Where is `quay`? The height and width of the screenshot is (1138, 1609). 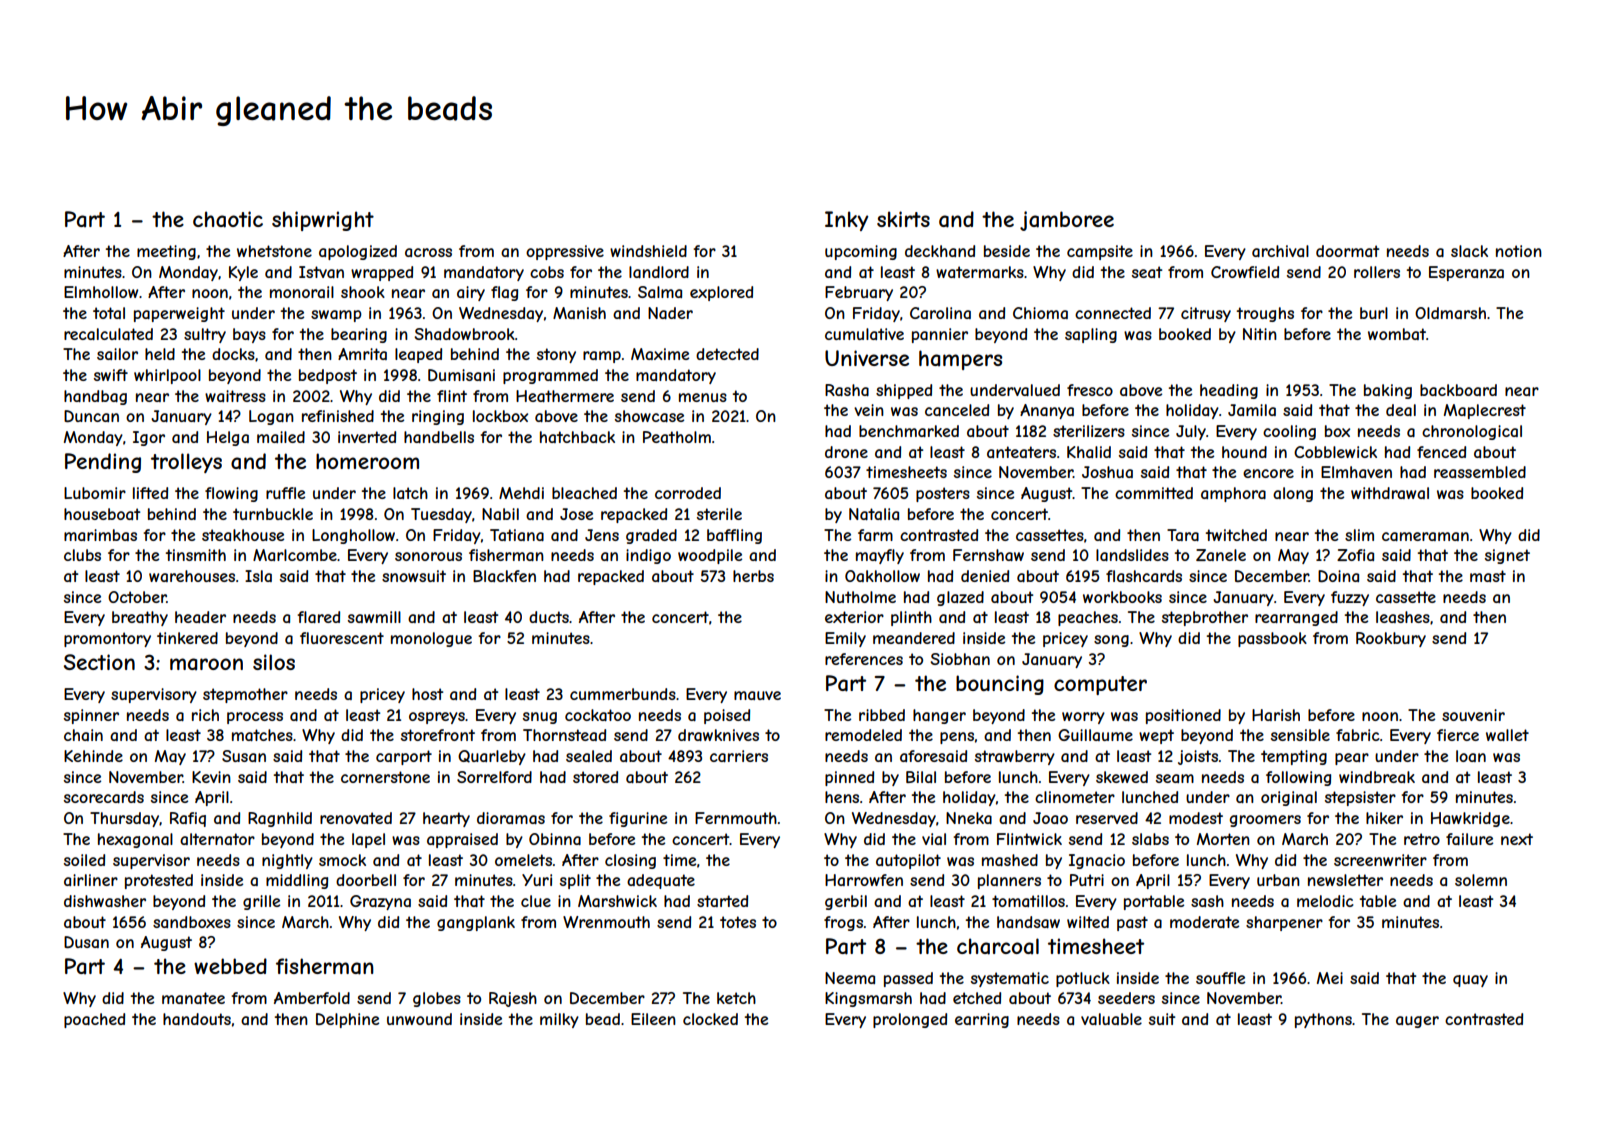 quay is located at coordinates (1470, 981).
